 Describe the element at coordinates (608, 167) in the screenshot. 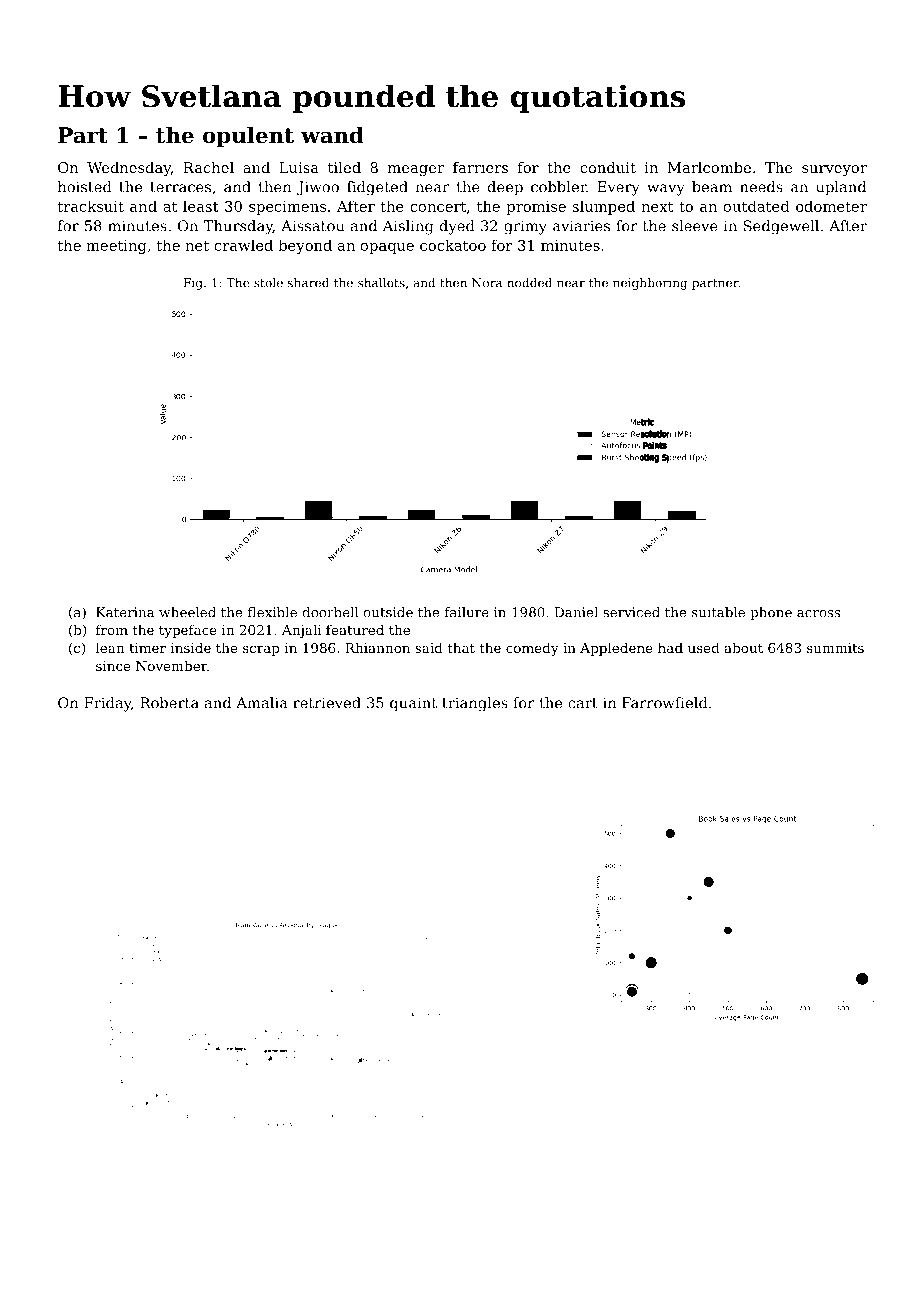

I see `conduit` at that location.
